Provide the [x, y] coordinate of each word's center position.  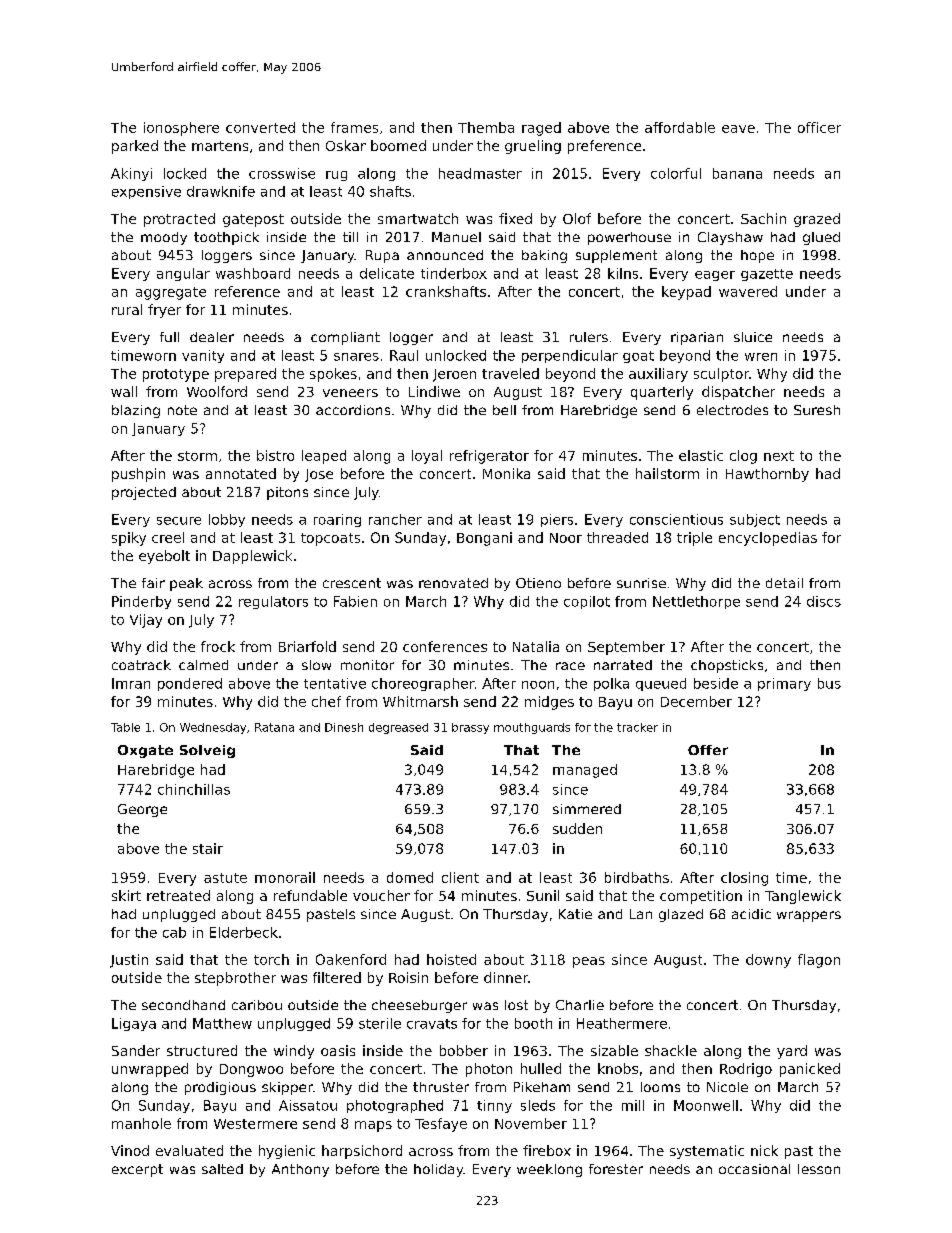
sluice [753, 337]
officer [819, 127]
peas [589, 962]
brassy [470, 728]
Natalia [536, 646]
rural [127, 309]
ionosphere [181, 129]
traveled [510, 373]
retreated [178, 895]
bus [829, 683]
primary [784, 684]
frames [354, 127]
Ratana [274, 727]
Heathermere [622, 1023]
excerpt [137, 1170]
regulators [273, 602]
